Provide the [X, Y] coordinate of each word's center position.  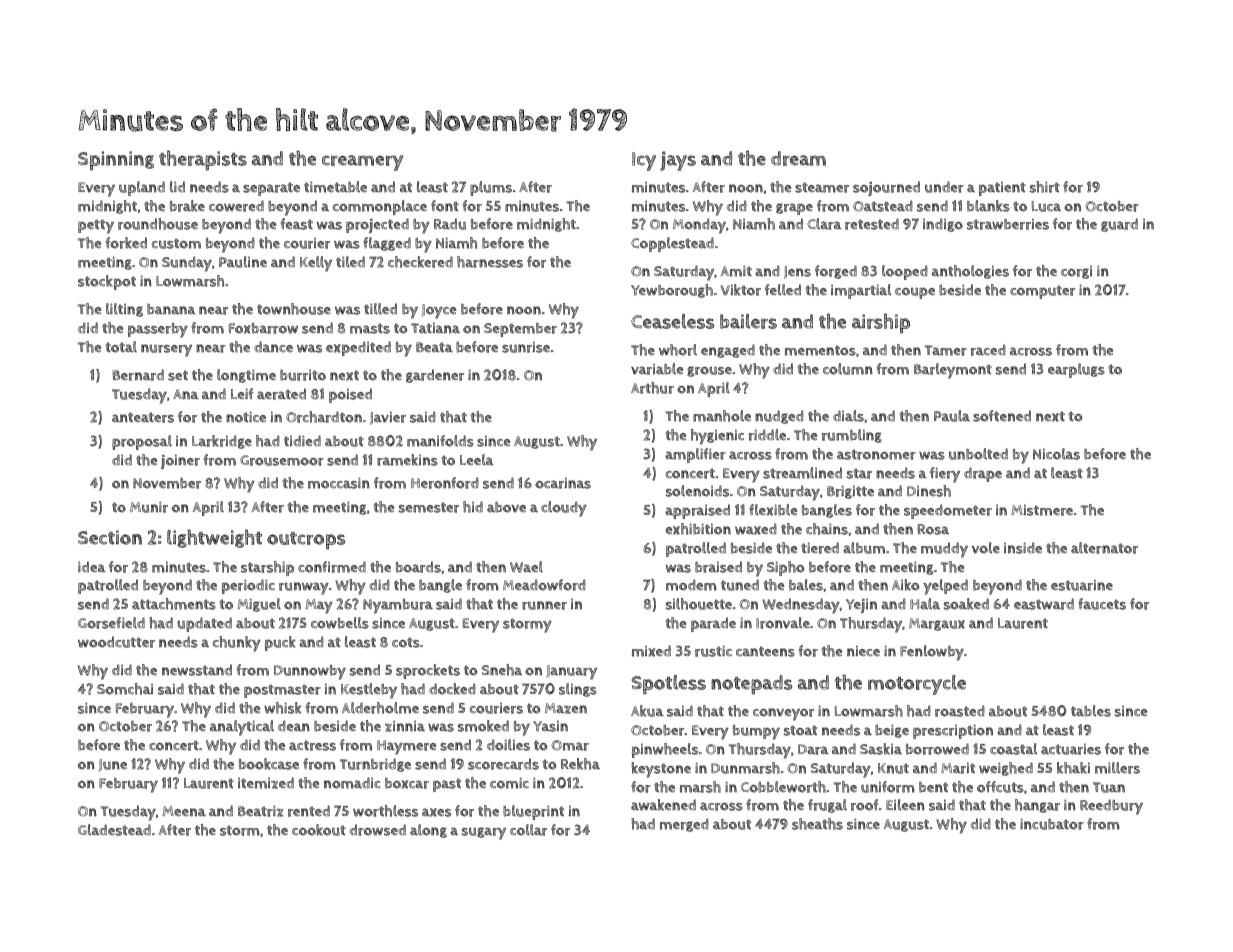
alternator [1104, 548]
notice [246, 417]
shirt [1045, 187]
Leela [477, 459]
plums [491, 188]
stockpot [107, 282]
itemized [266, 783]
